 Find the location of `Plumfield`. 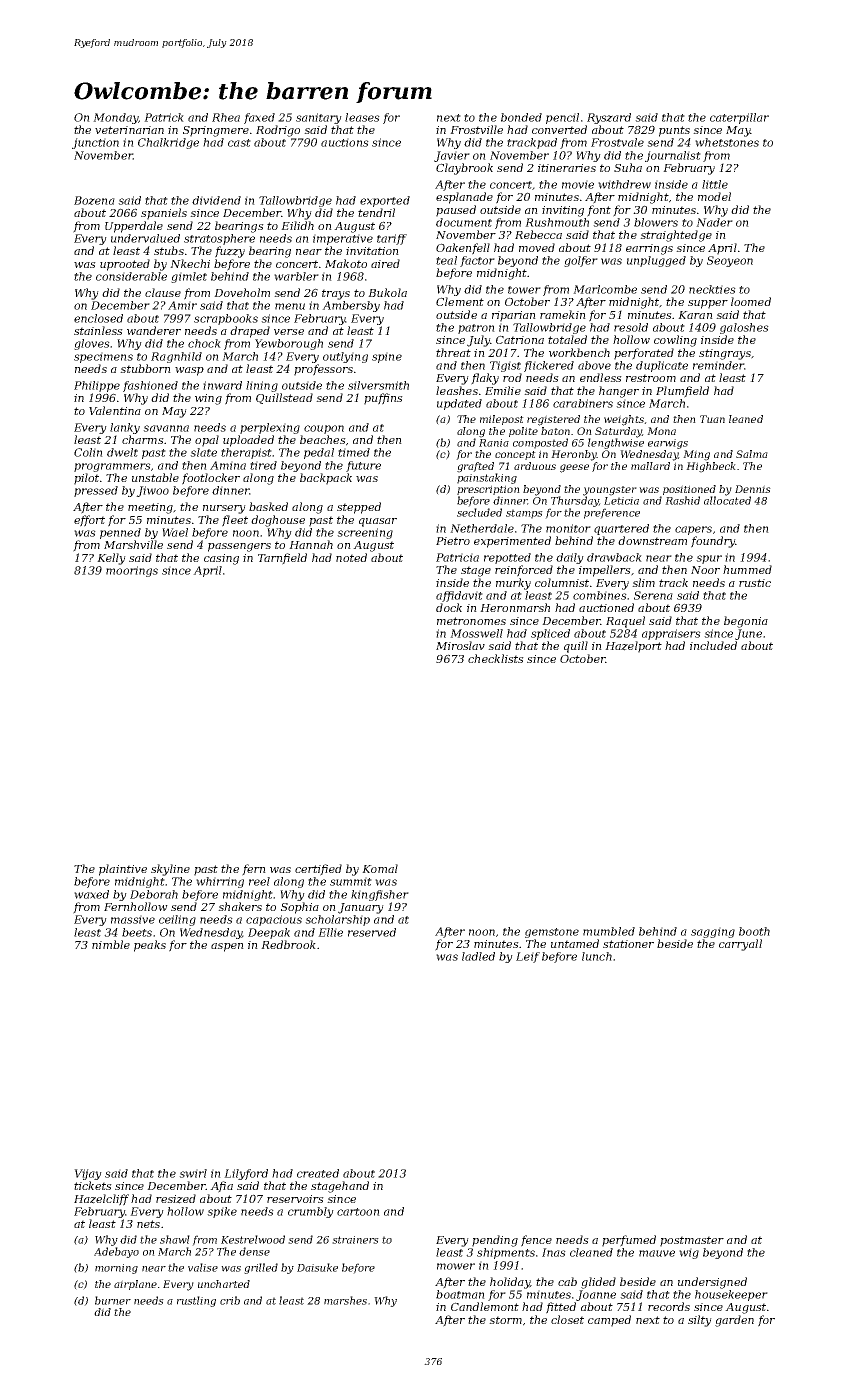

Plumfield is located at coordinates (682, 392).
